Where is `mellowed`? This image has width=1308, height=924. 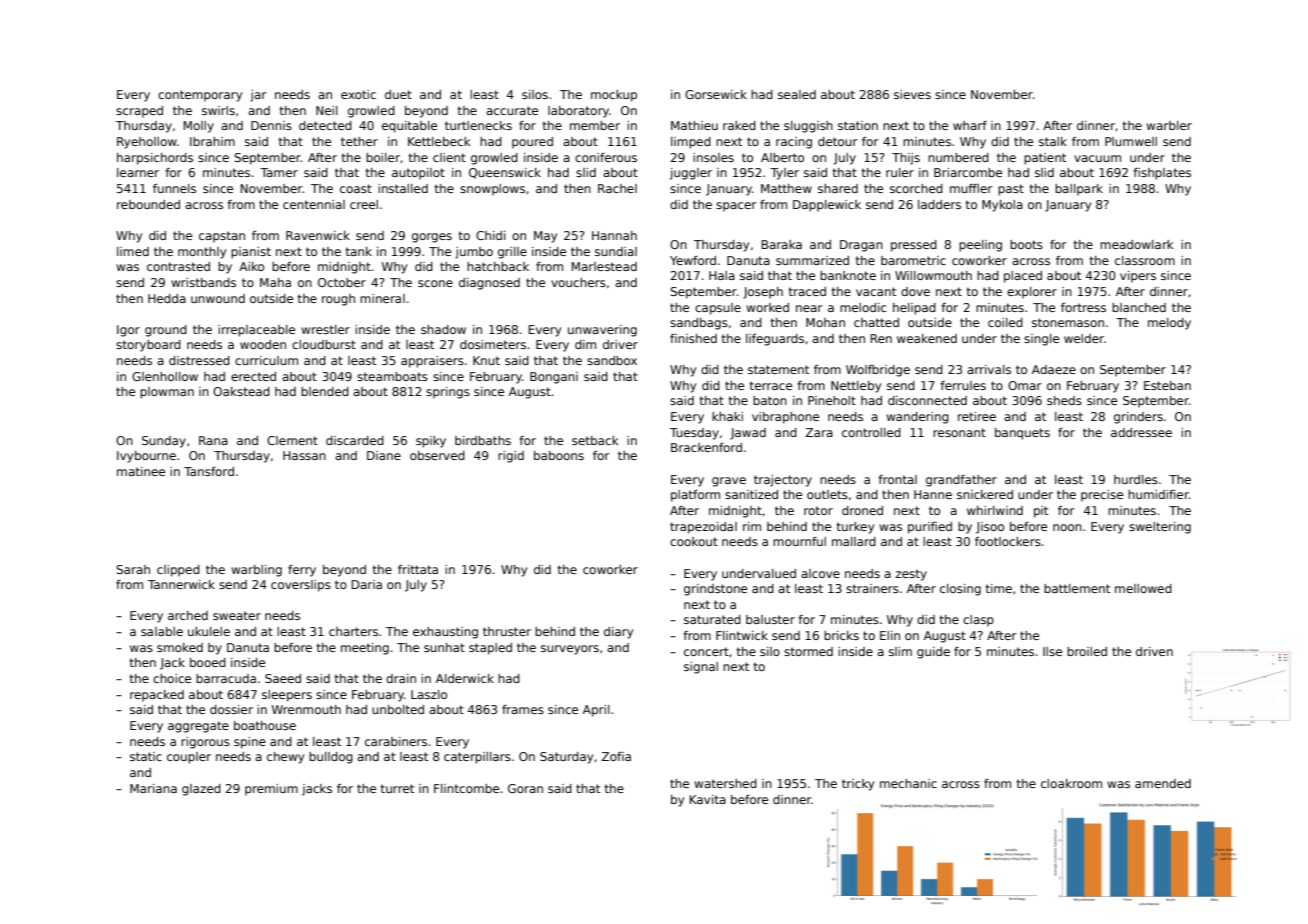
mellowed is located at coordinates (1143, 588).
